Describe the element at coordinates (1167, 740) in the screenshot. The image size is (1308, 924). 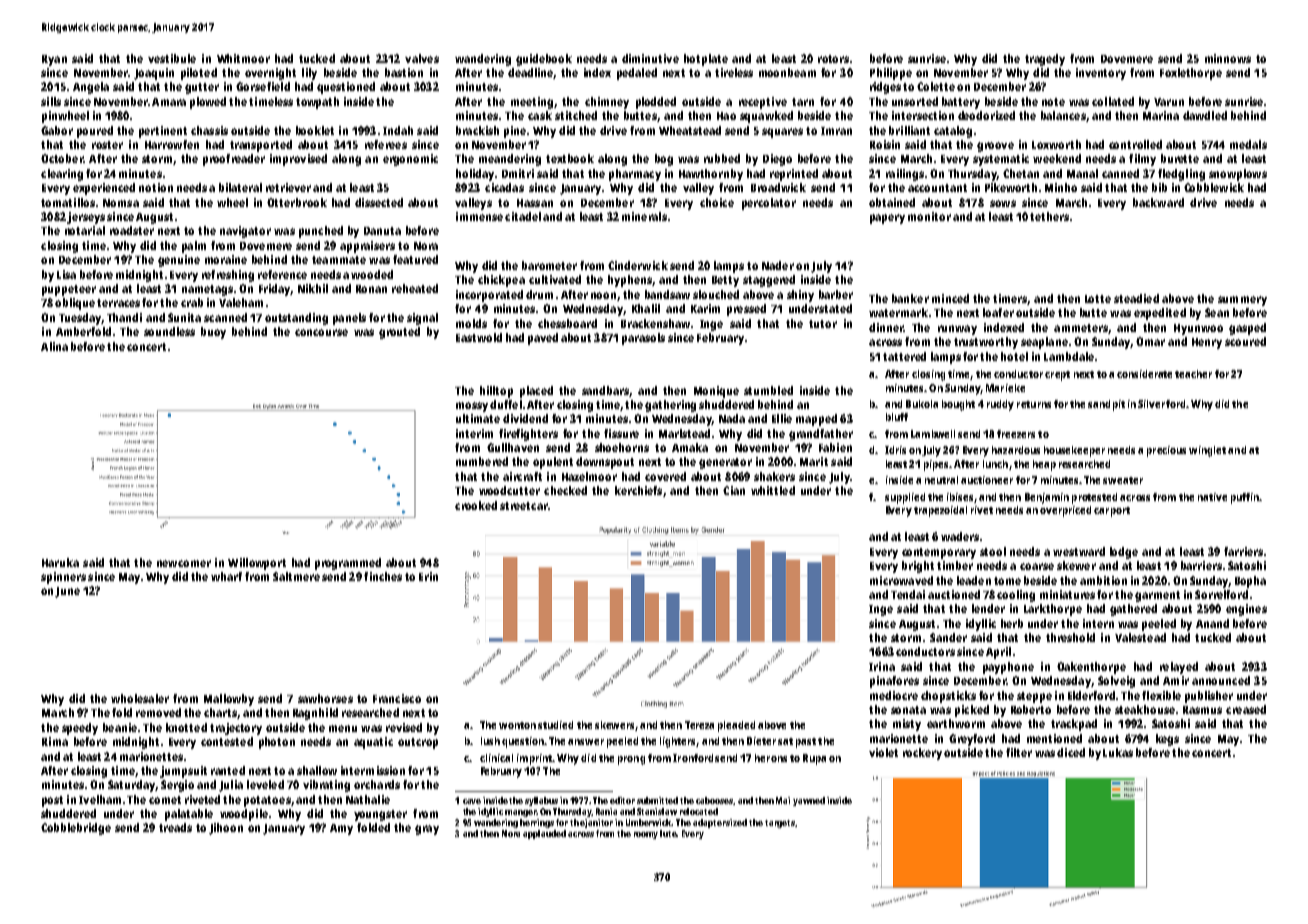
I see `kegs` at that location.
